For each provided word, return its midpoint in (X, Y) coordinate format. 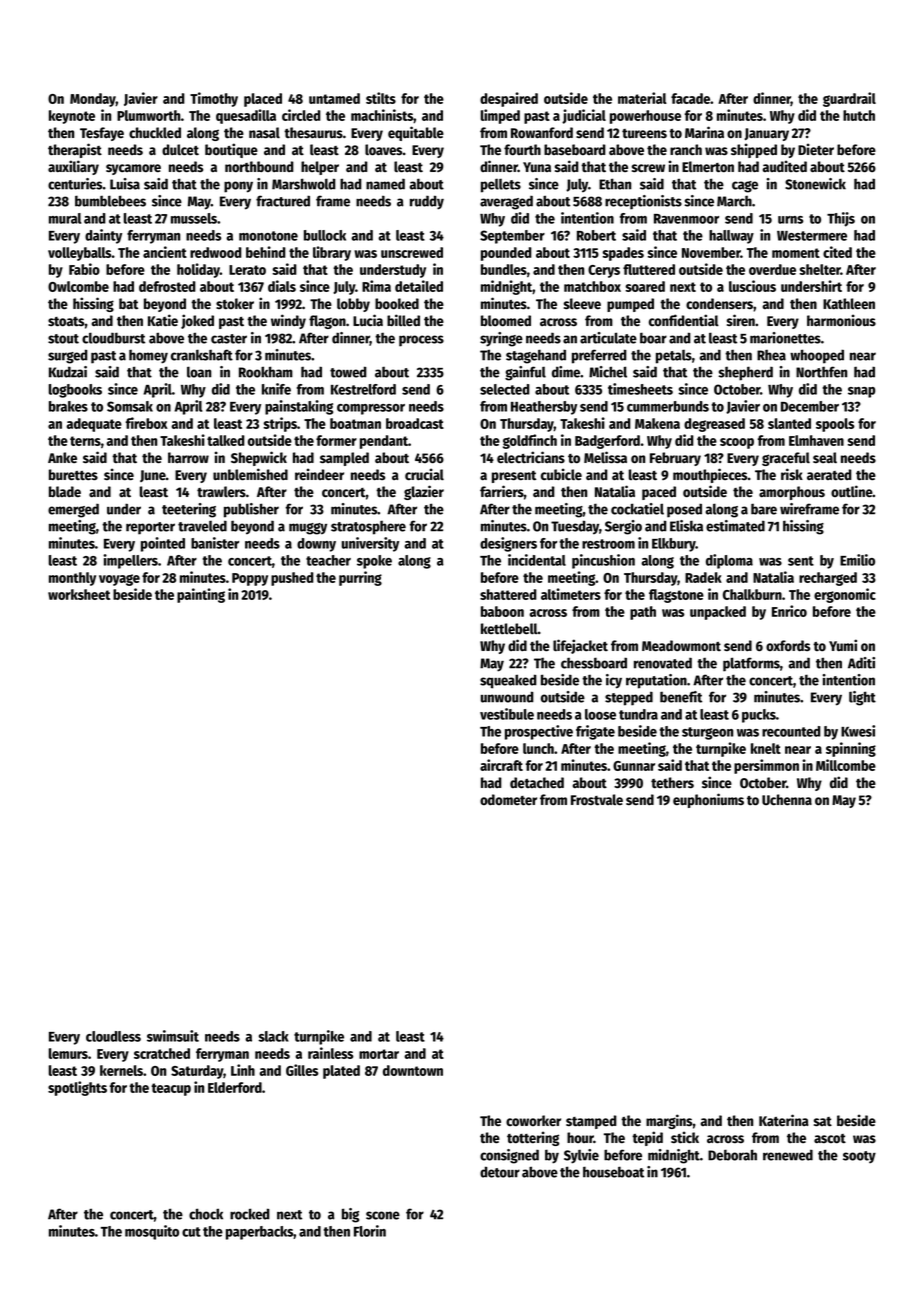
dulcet (180, 150)
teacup (171, 1089)
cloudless (113, 1036)
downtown (413, 1070)
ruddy (427, 202)
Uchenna (787, 800)
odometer (508, 800)
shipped (754, 150)
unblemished (250, 474)
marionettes (785, 338)
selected (505, 389)
